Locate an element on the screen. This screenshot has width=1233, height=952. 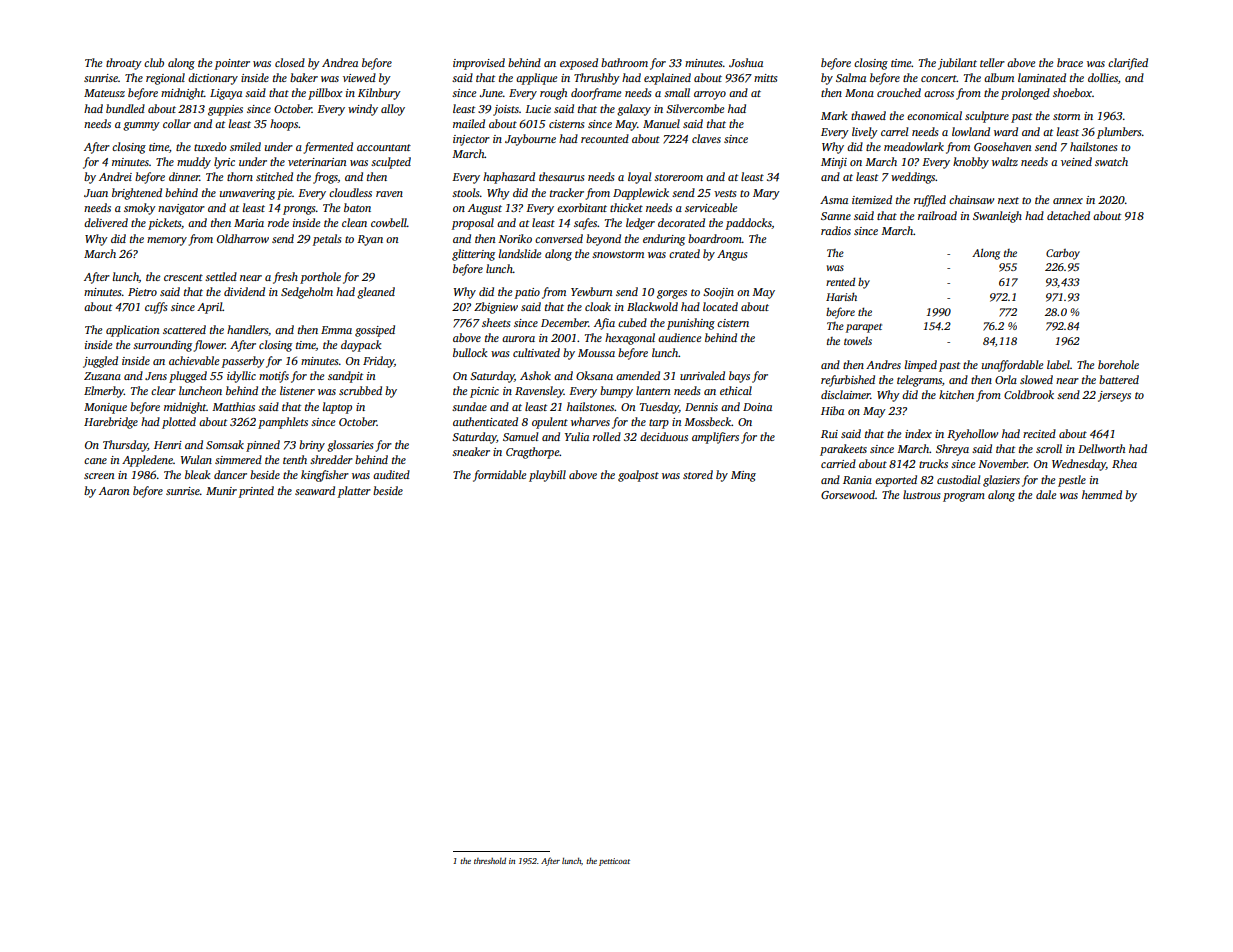
Mateusz is located at coordinates (104, 93).
